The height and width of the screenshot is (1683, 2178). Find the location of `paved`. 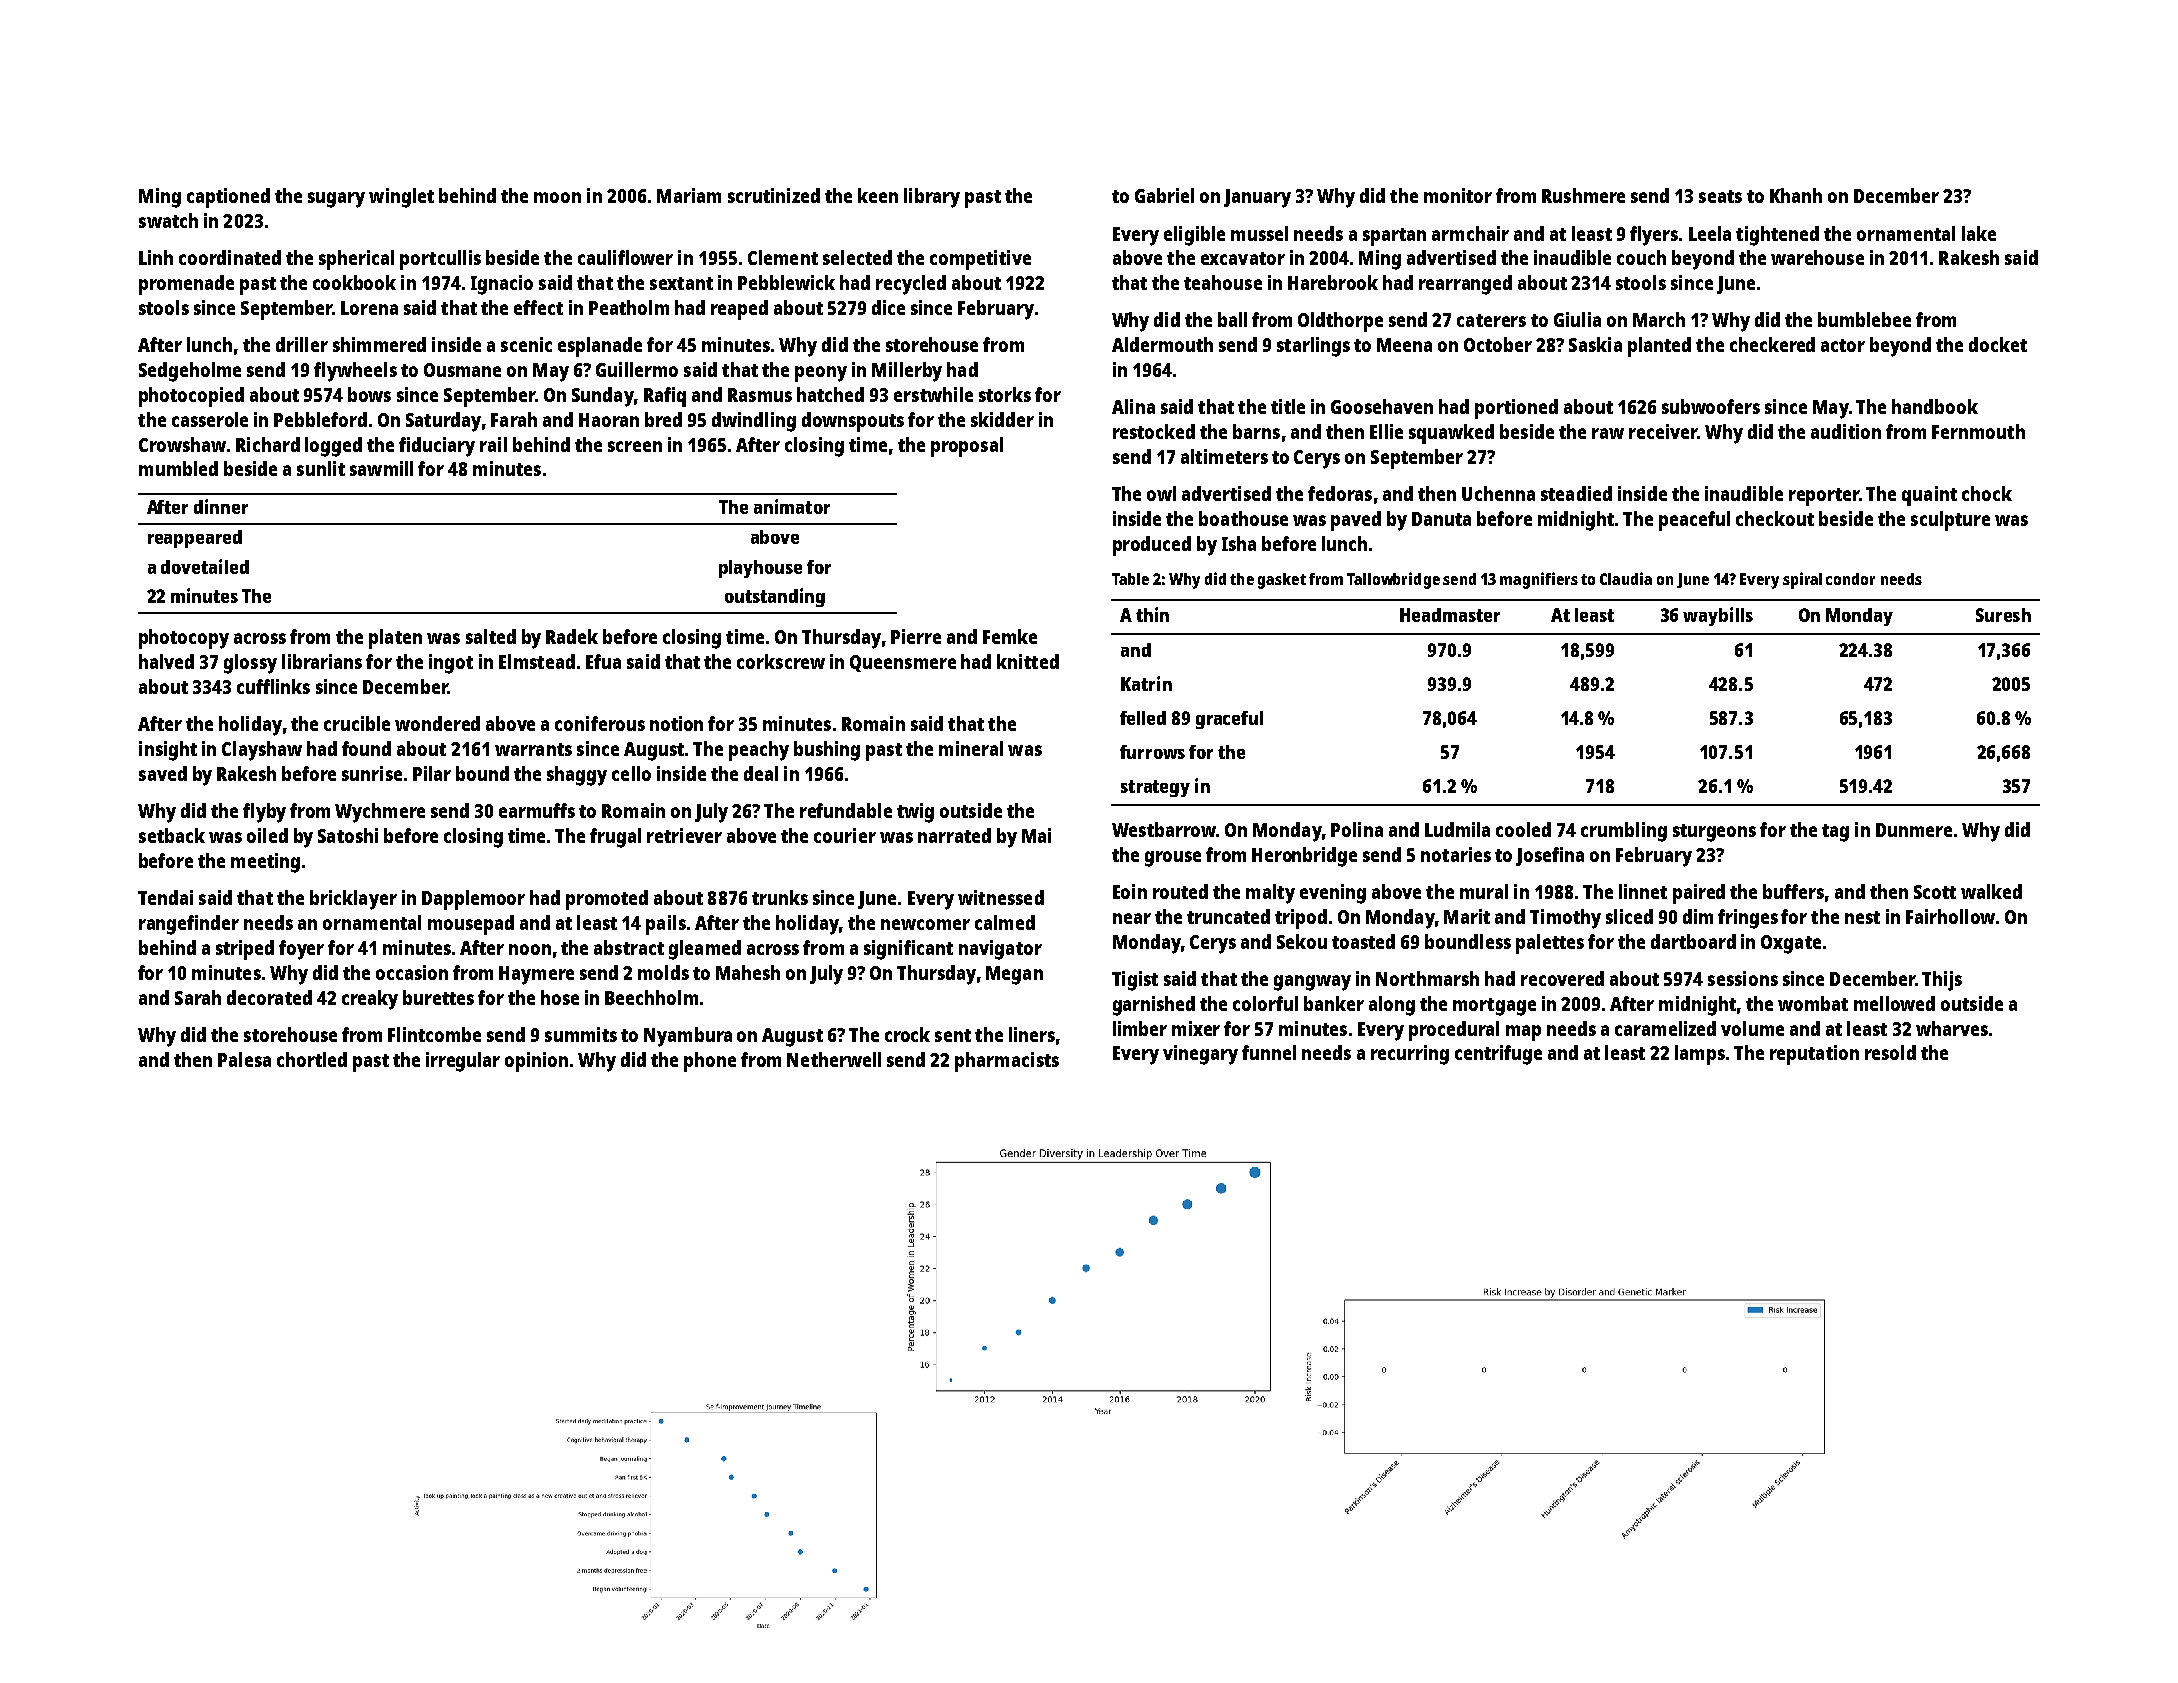

paved is located at coordinates (1356, 521).
